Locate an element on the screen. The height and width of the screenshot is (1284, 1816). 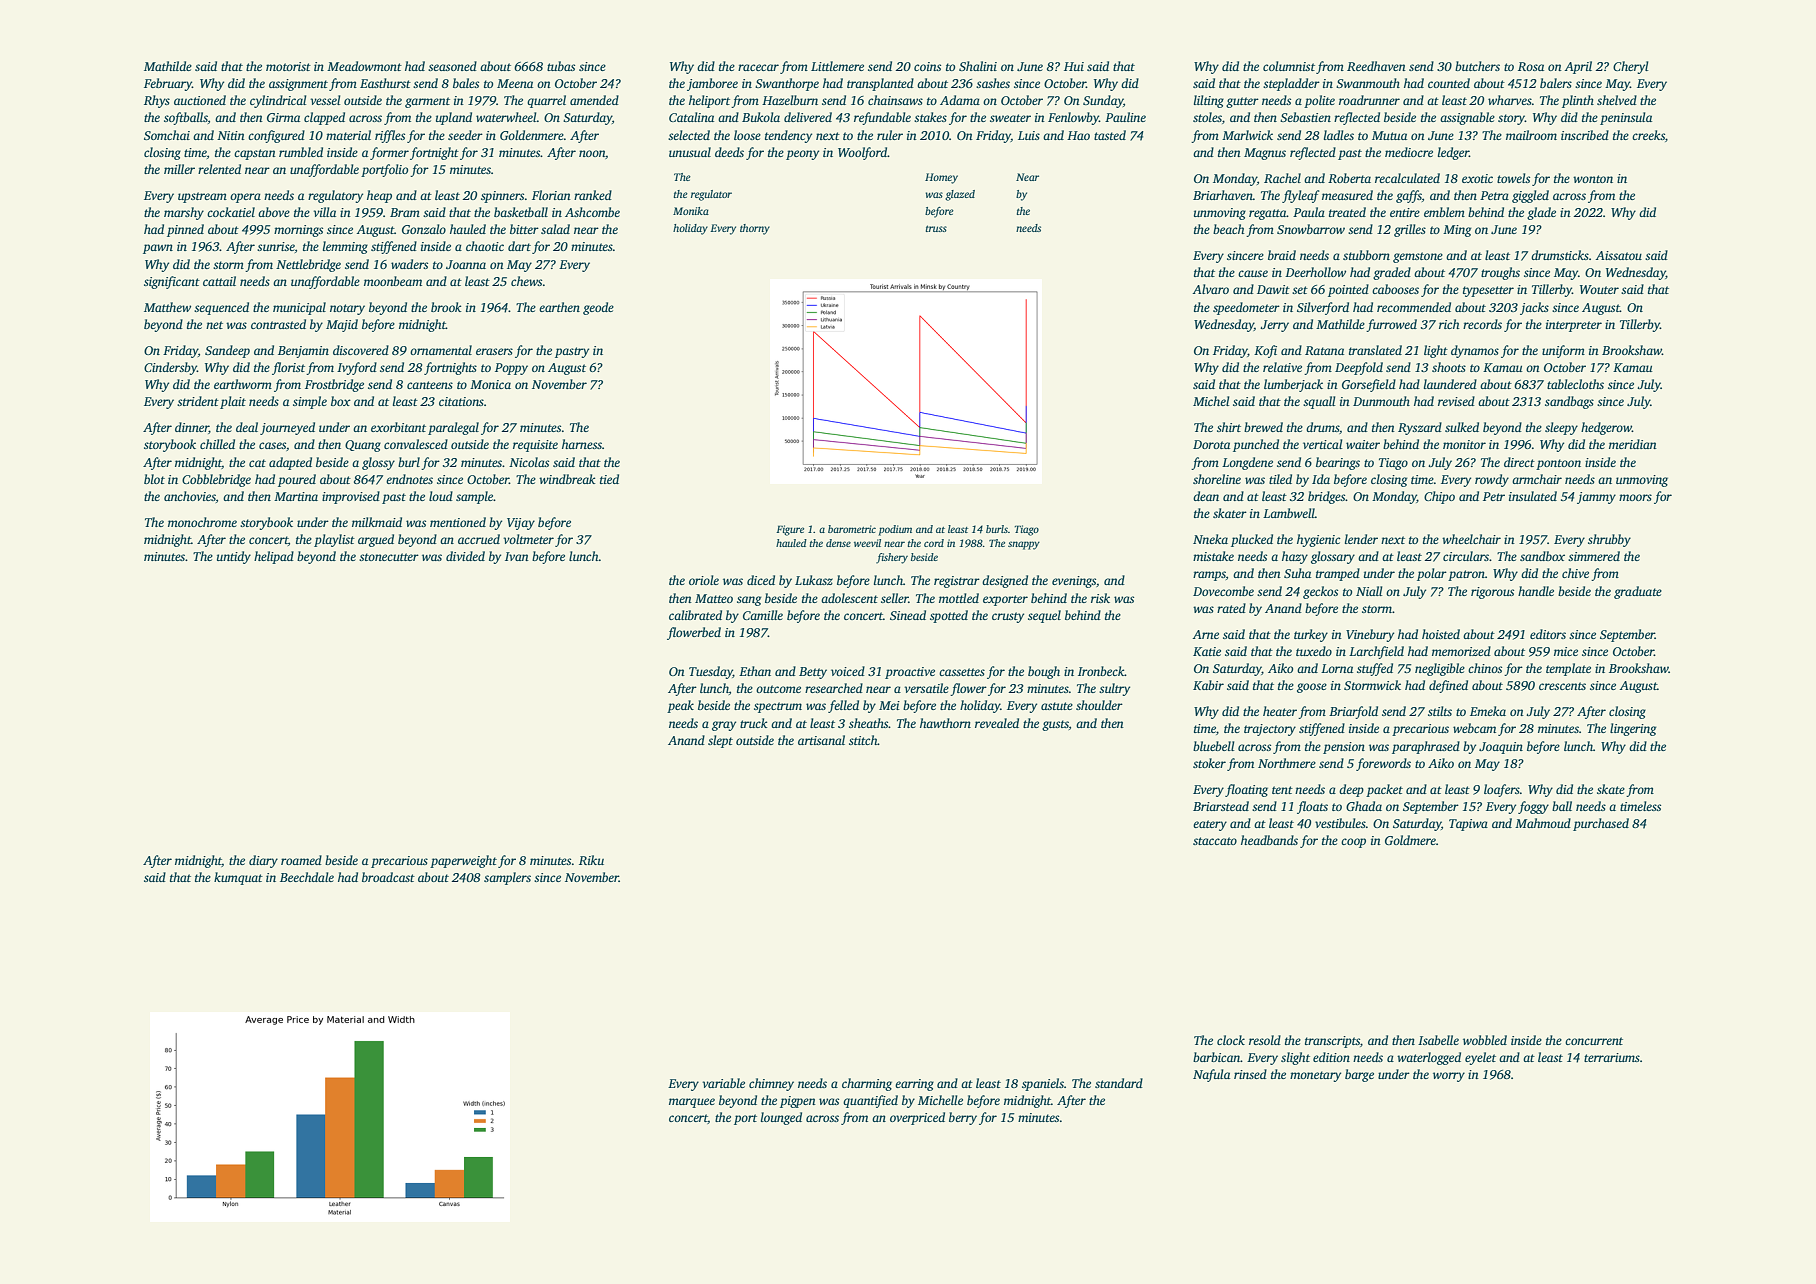
marquee is located at coordinates (692, 1103).
